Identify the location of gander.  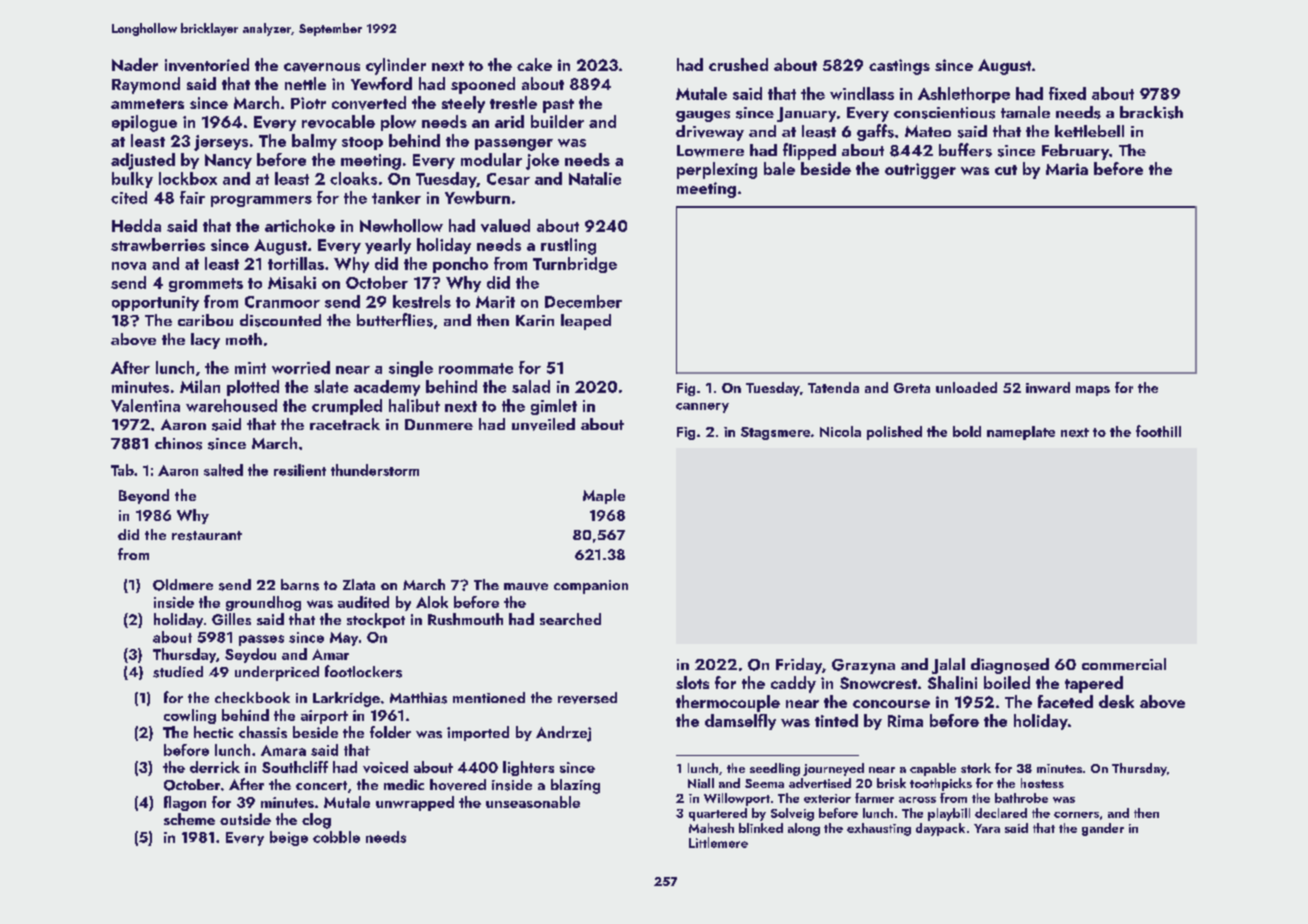
(1103, 829).
